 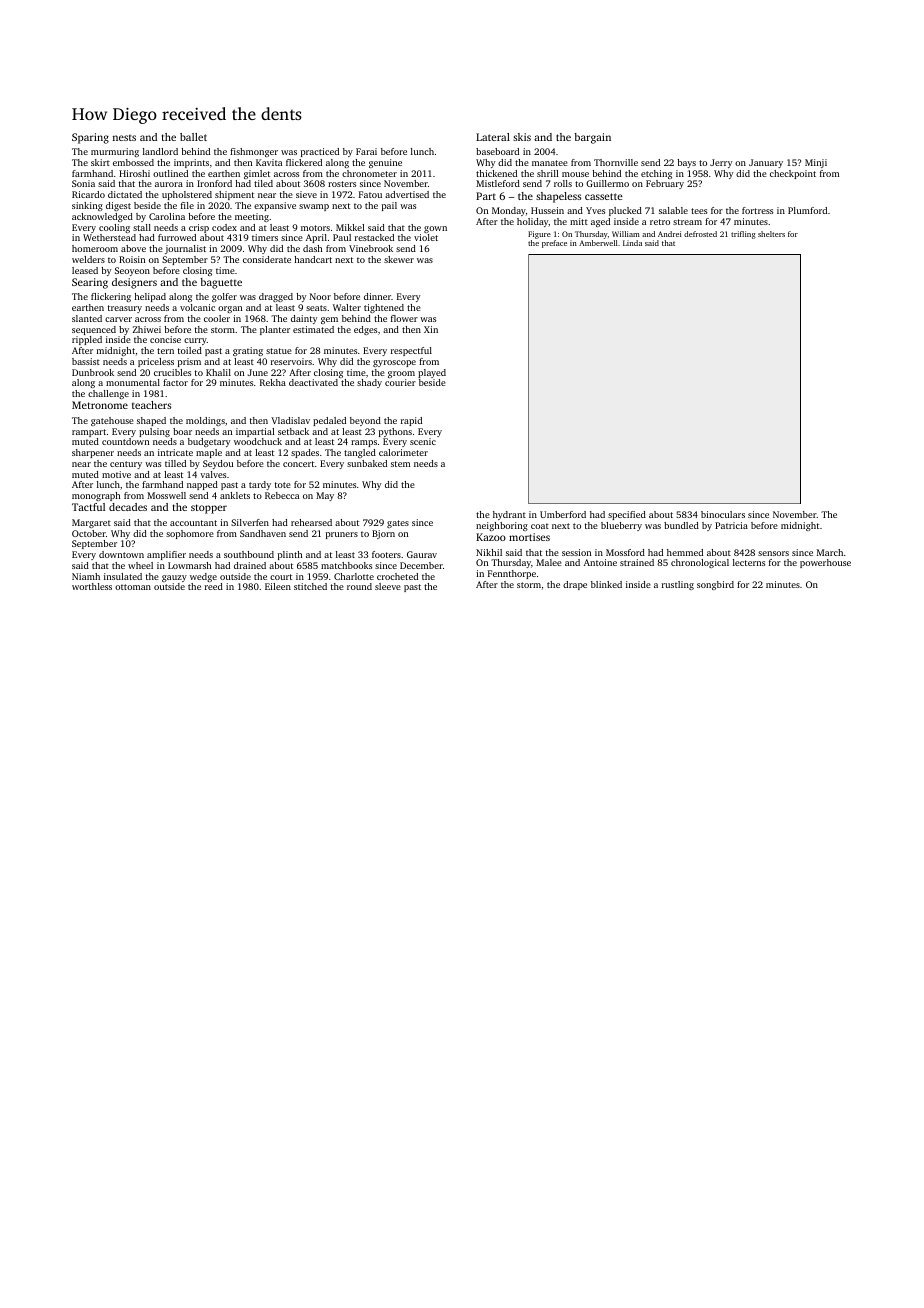 I want to click on Xin, so click(x=431, y=329).
